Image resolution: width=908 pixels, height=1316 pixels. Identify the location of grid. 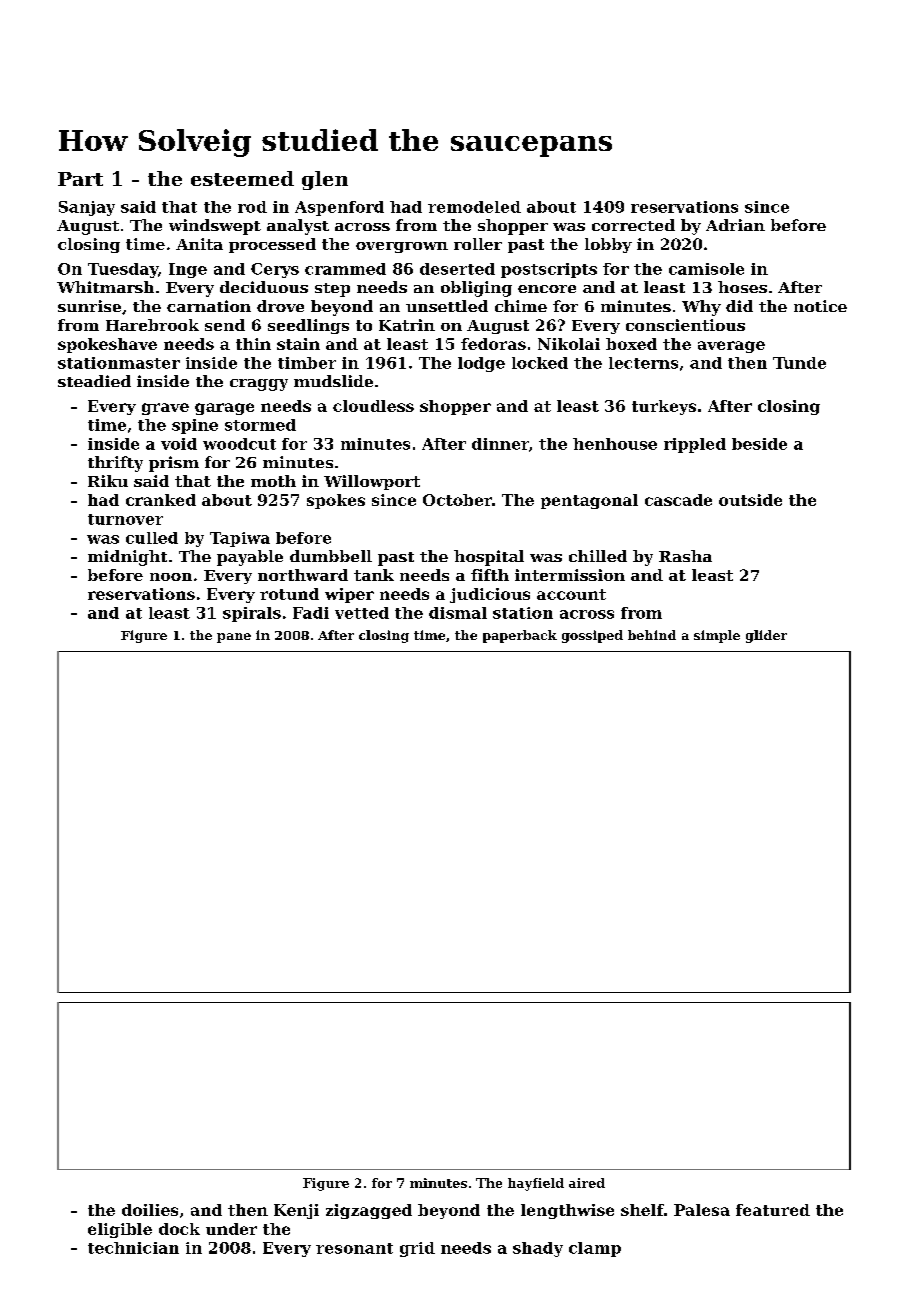
(417, 1249).
